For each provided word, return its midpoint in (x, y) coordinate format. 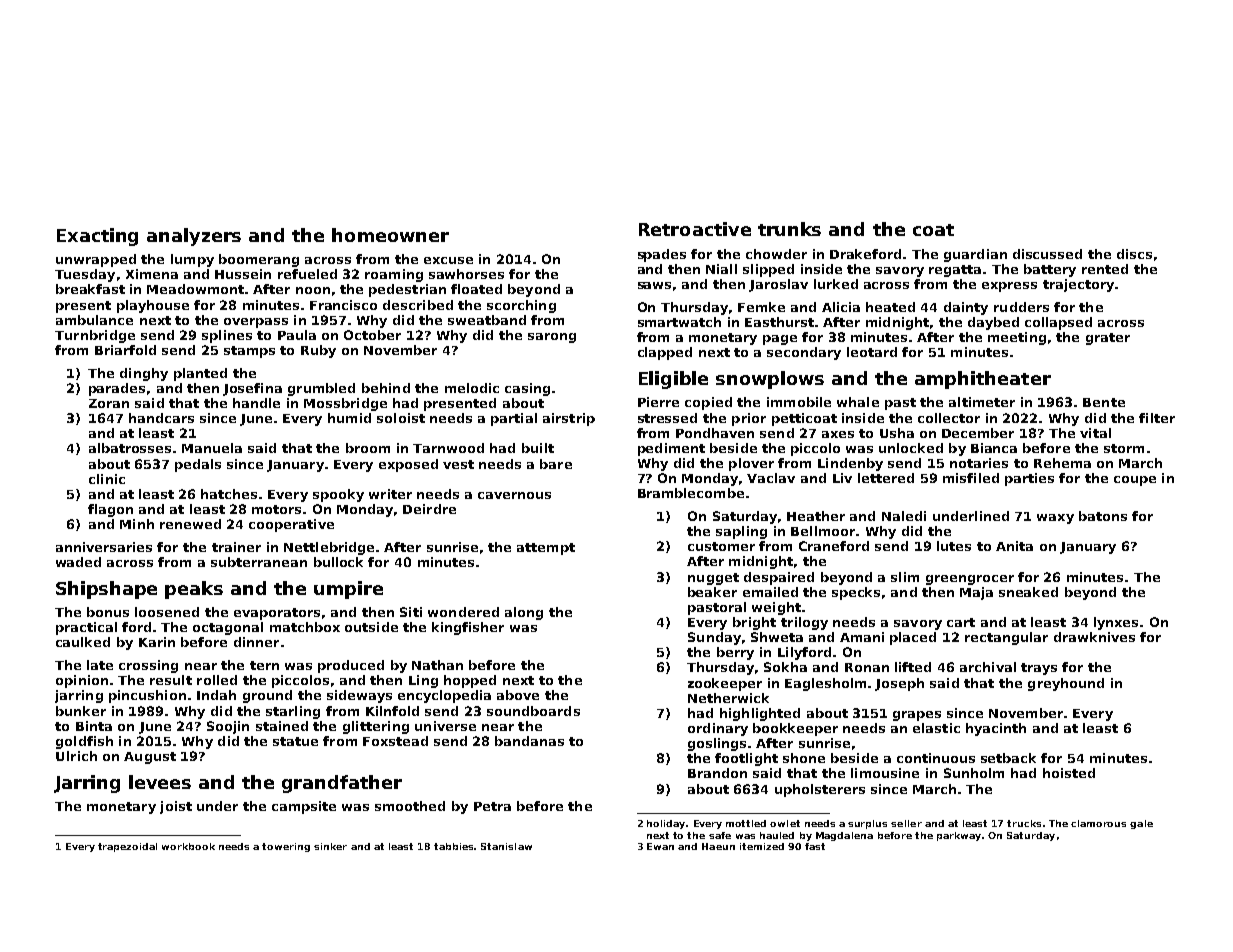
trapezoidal (127, 847)
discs (1134, 254)
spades (662, 255)
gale (1141, 824)
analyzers (194, 237)
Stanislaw (506, 846)
